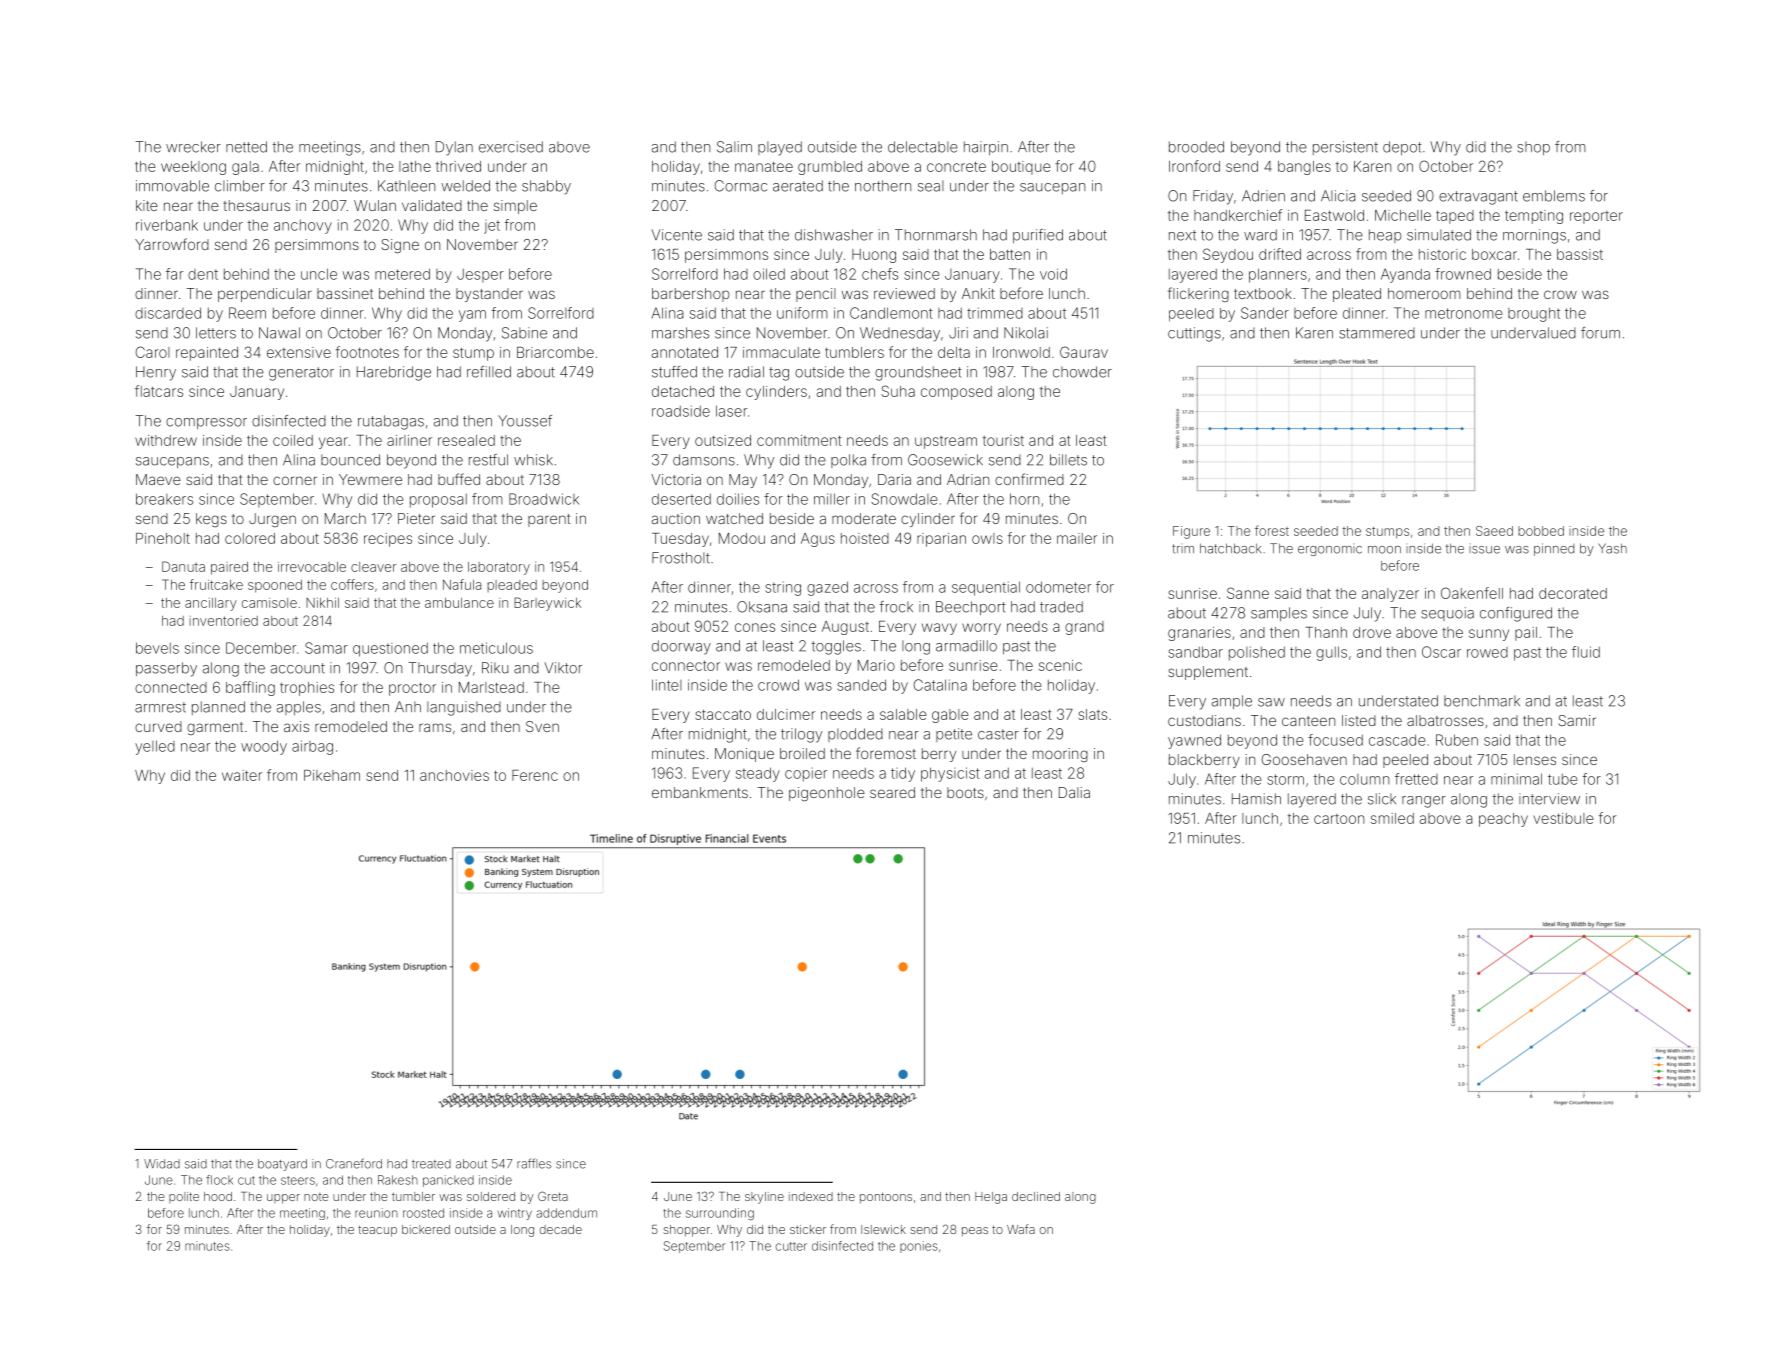  Describe the element at coordinates (1402, 148) in the document. I see `depot` at that location.
